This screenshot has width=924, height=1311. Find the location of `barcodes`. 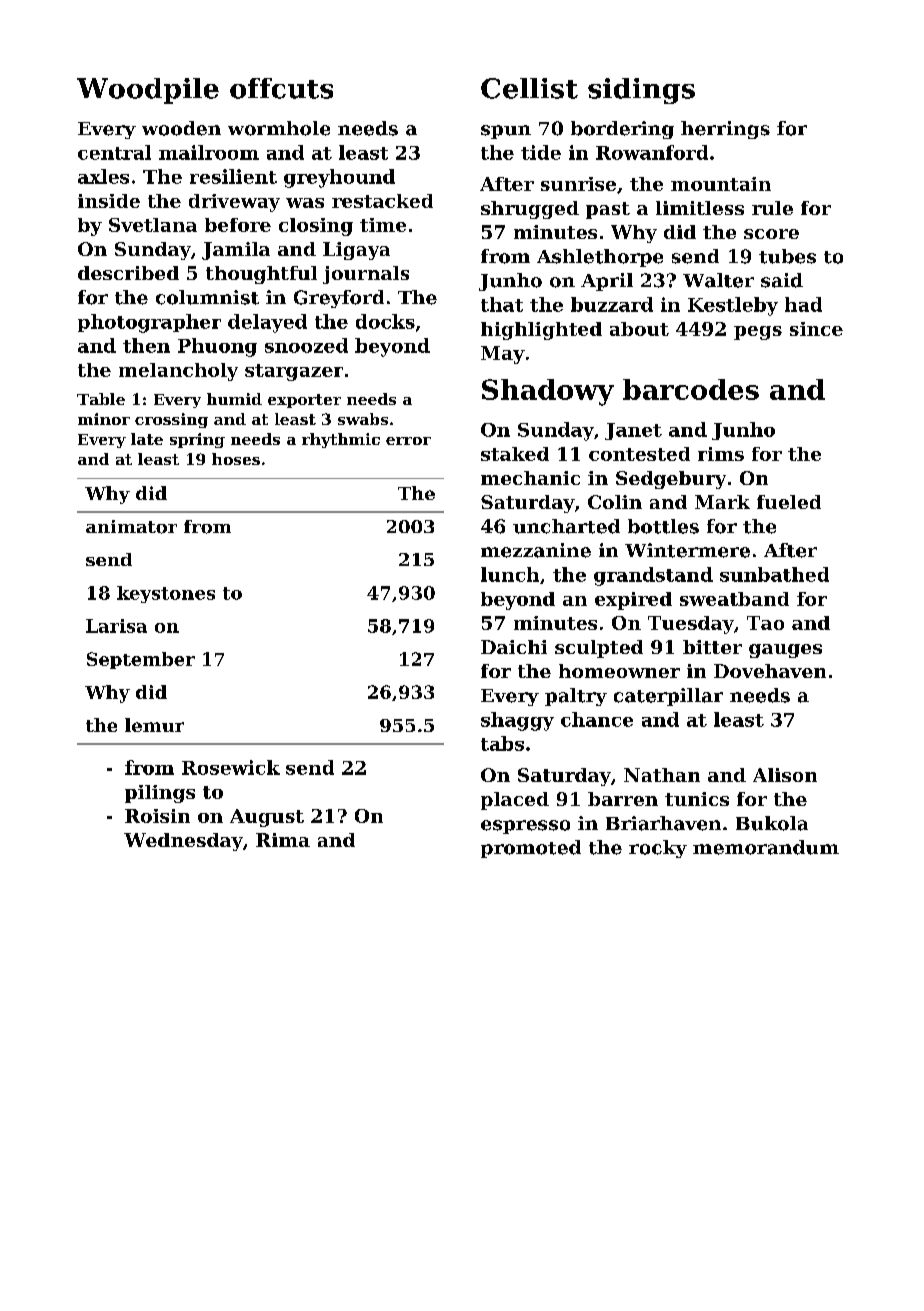

barcodes is located at coordinates (691, 389).
